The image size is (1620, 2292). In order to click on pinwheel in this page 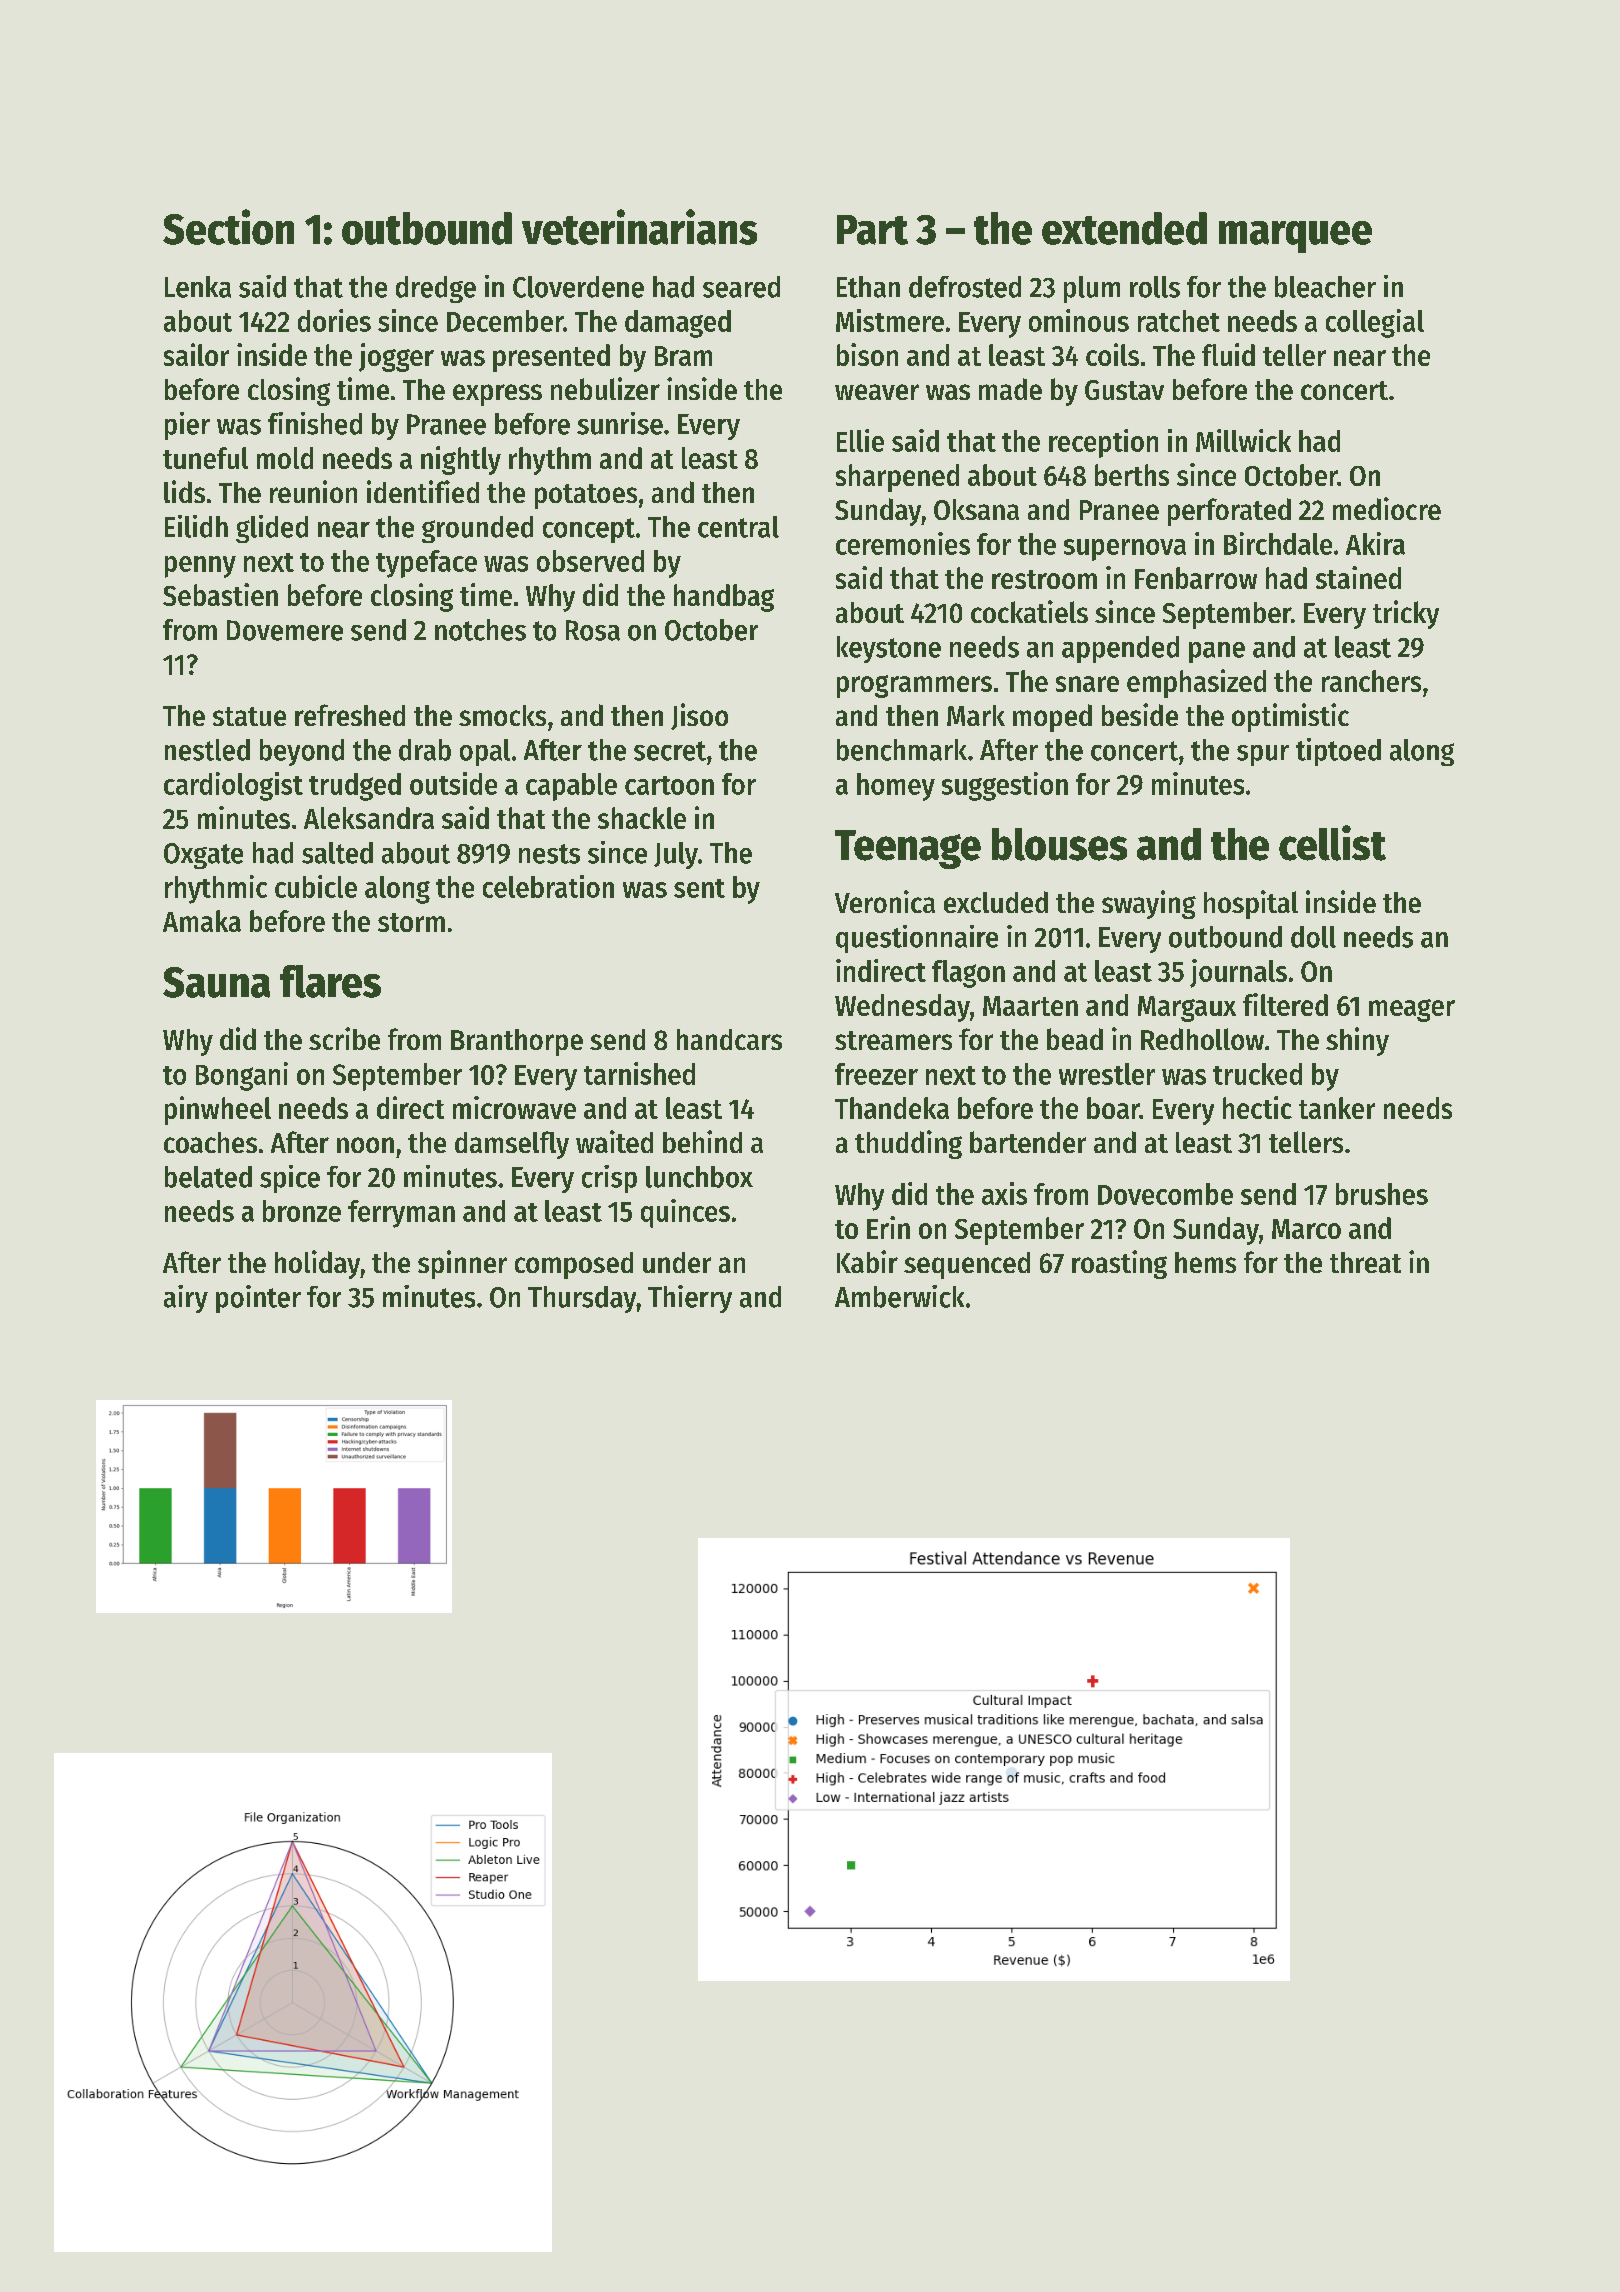, I will do `click(218, 1110)`.
